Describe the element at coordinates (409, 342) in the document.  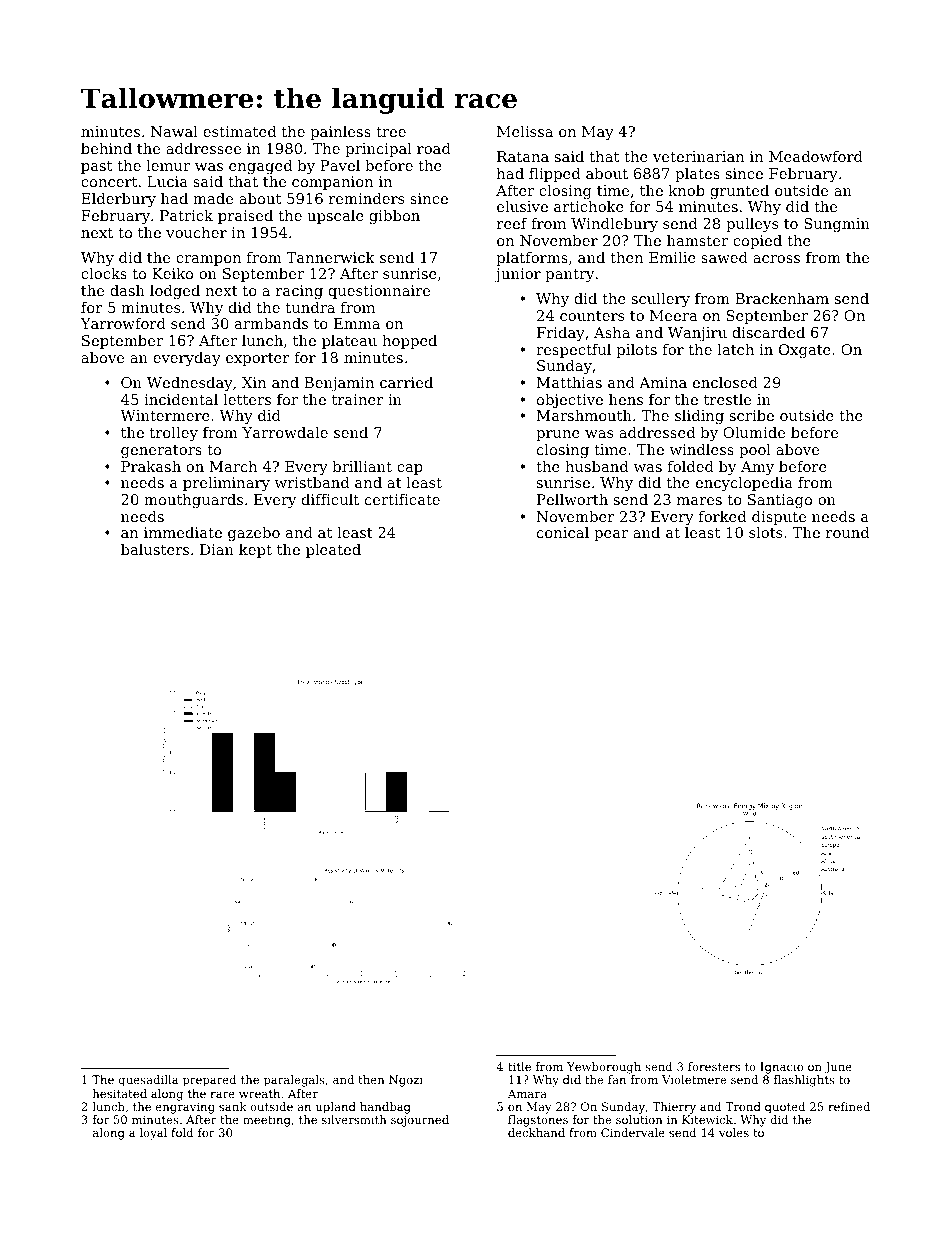
I see `hopped` at that location.
